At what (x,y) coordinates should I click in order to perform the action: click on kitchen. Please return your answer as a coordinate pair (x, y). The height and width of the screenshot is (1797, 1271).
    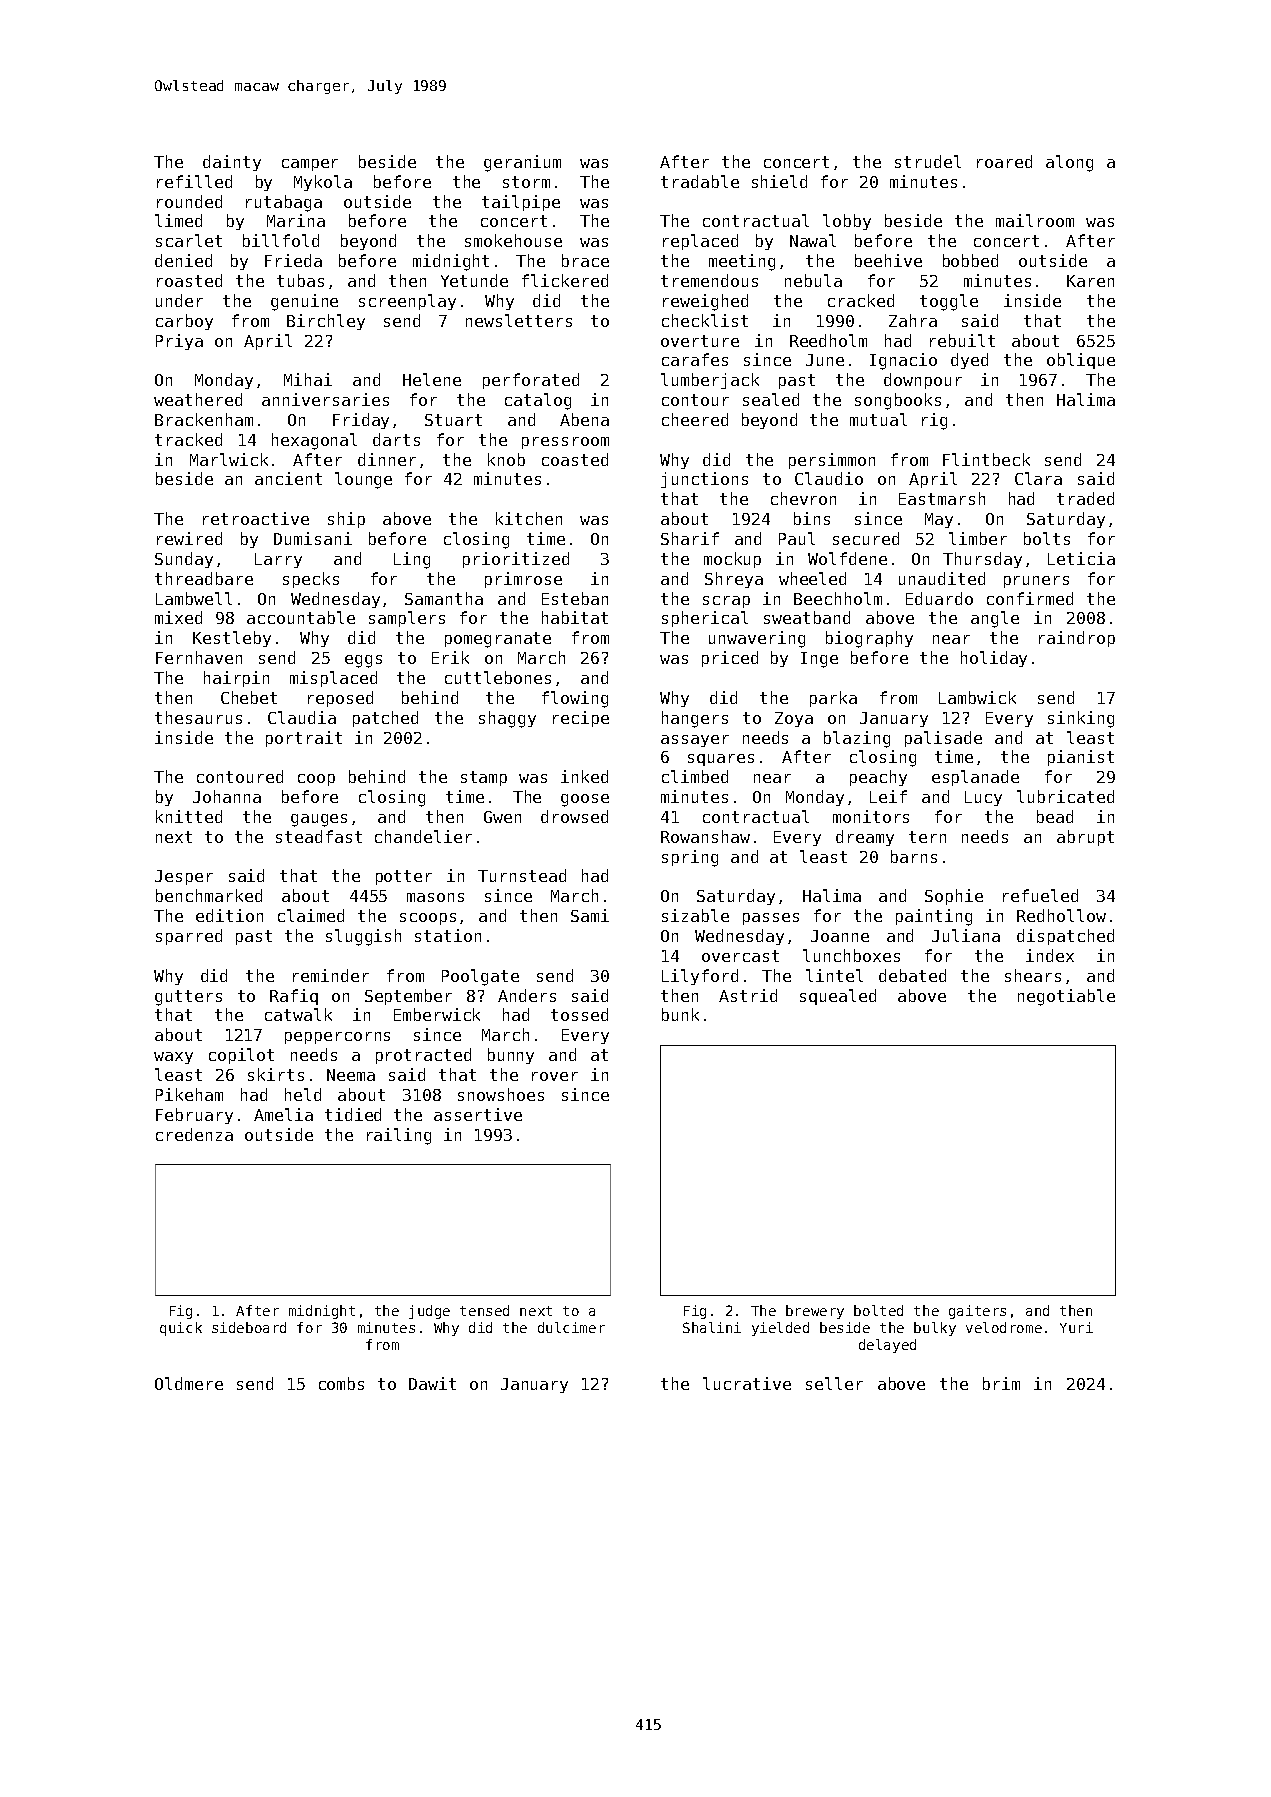
    Looking at the image, I should click on (529, 518).
